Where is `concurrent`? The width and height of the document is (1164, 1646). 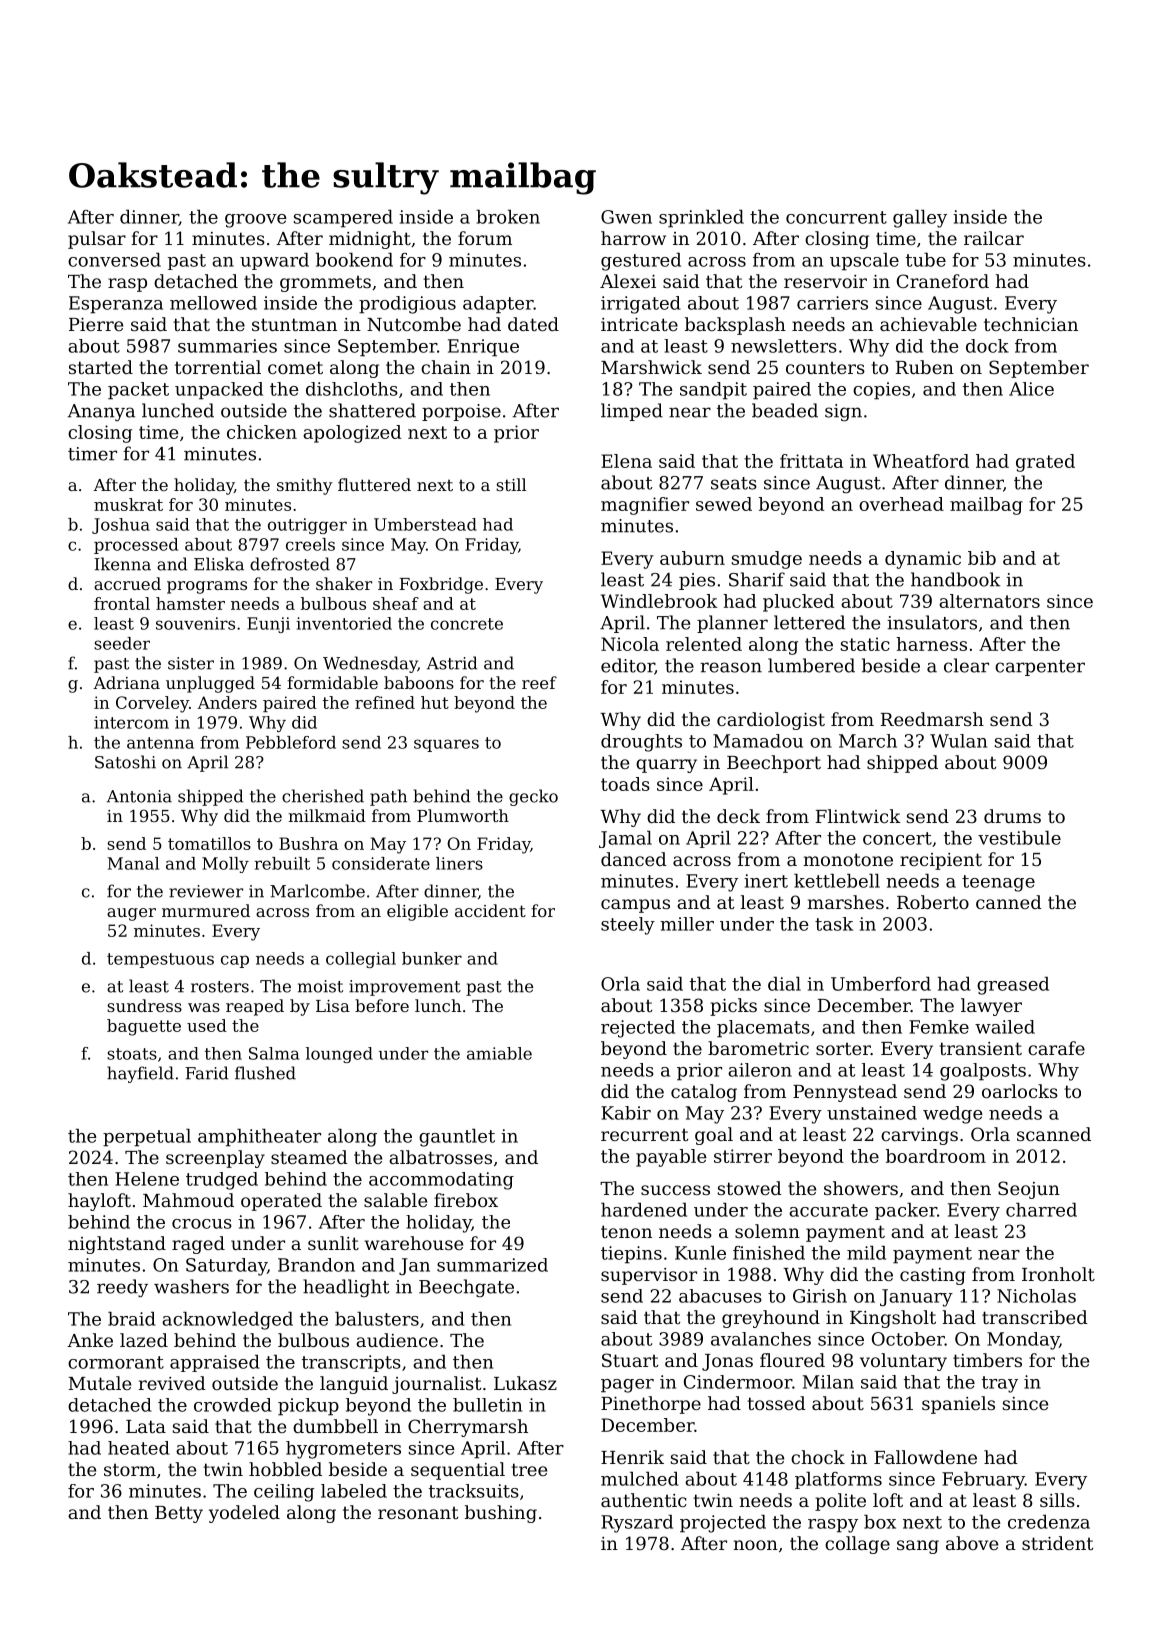 concurrent is located at coordinates (836, 217).
